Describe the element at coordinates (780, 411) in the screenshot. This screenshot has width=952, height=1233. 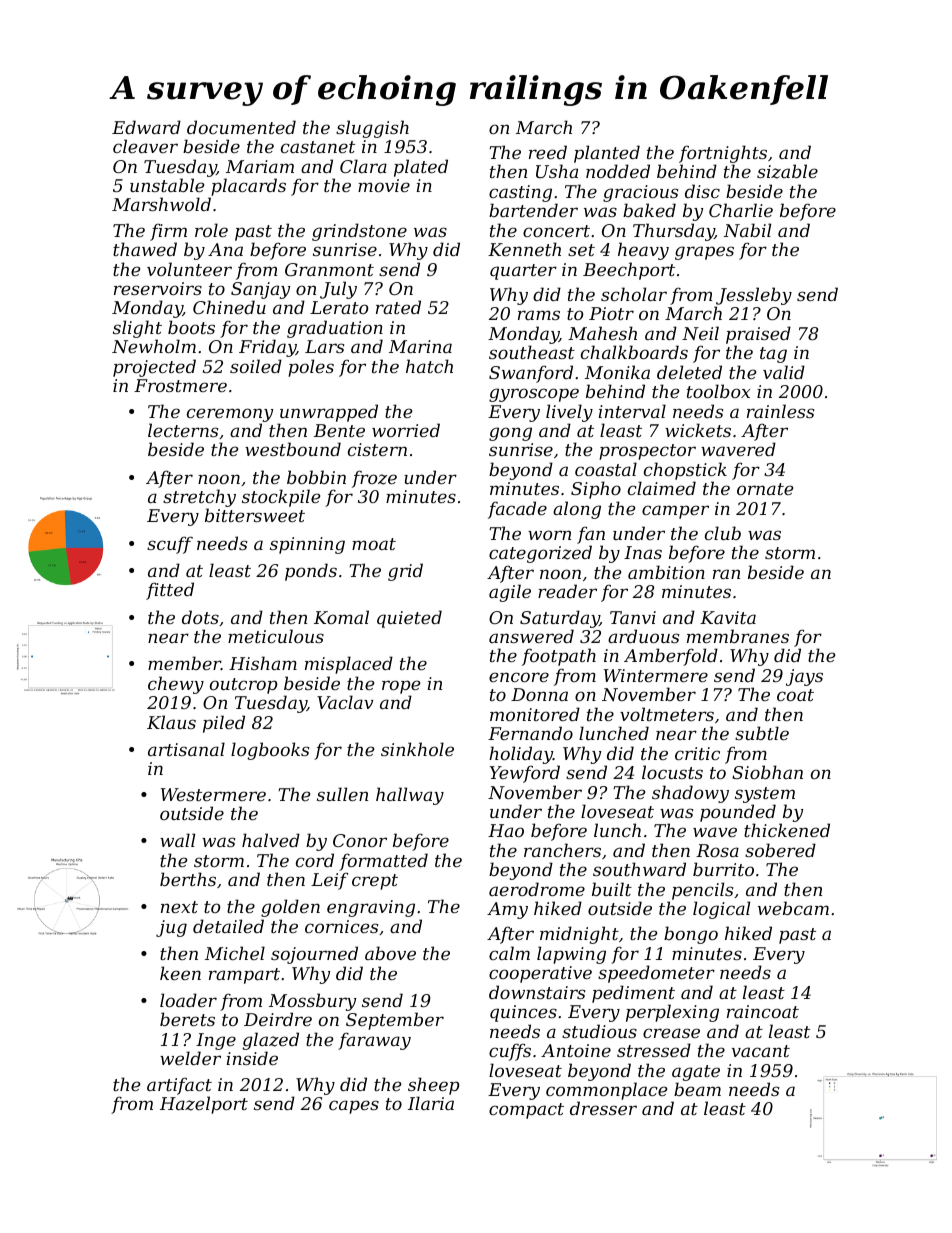
I see `rainless` at that location.
